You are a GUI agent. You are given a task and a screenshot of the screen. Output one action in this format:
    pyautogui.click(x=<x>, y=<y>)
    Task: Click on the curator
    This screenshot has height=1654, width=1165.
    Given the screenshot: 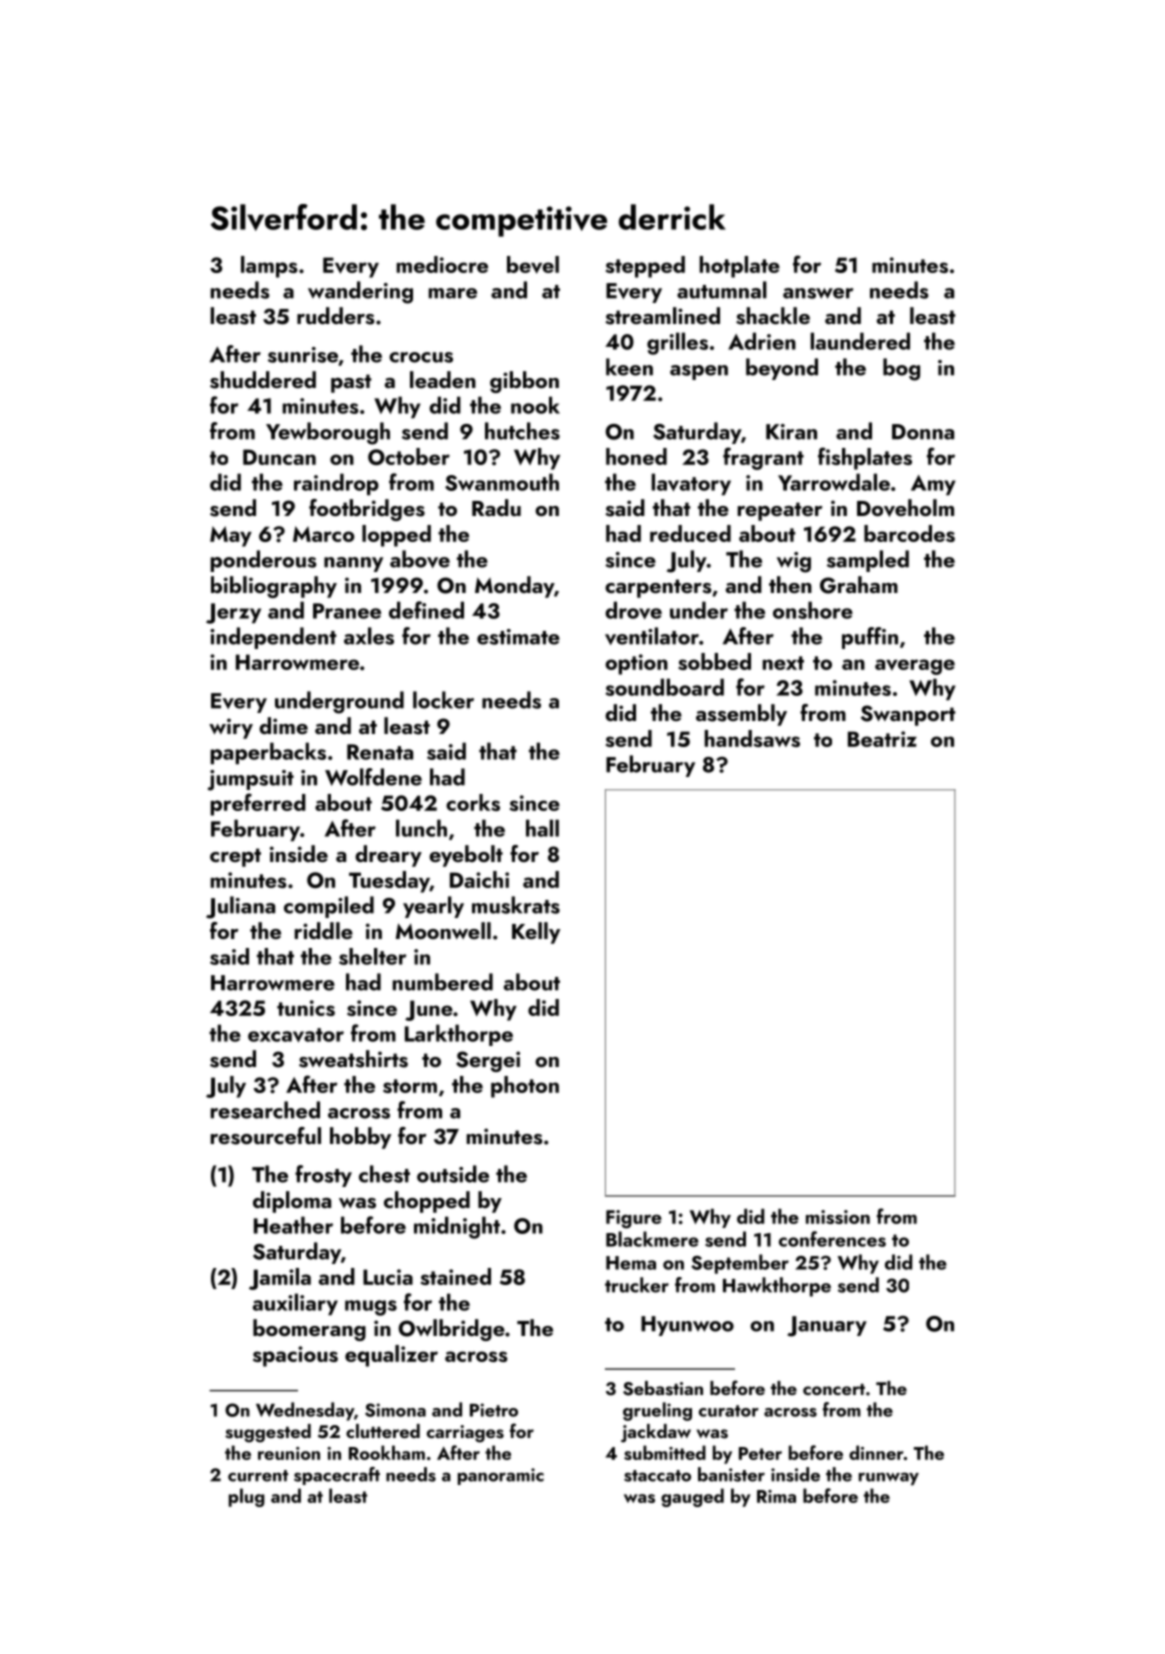 What is the action you would take?
    pyautogui.click(x=729, y=1411)
